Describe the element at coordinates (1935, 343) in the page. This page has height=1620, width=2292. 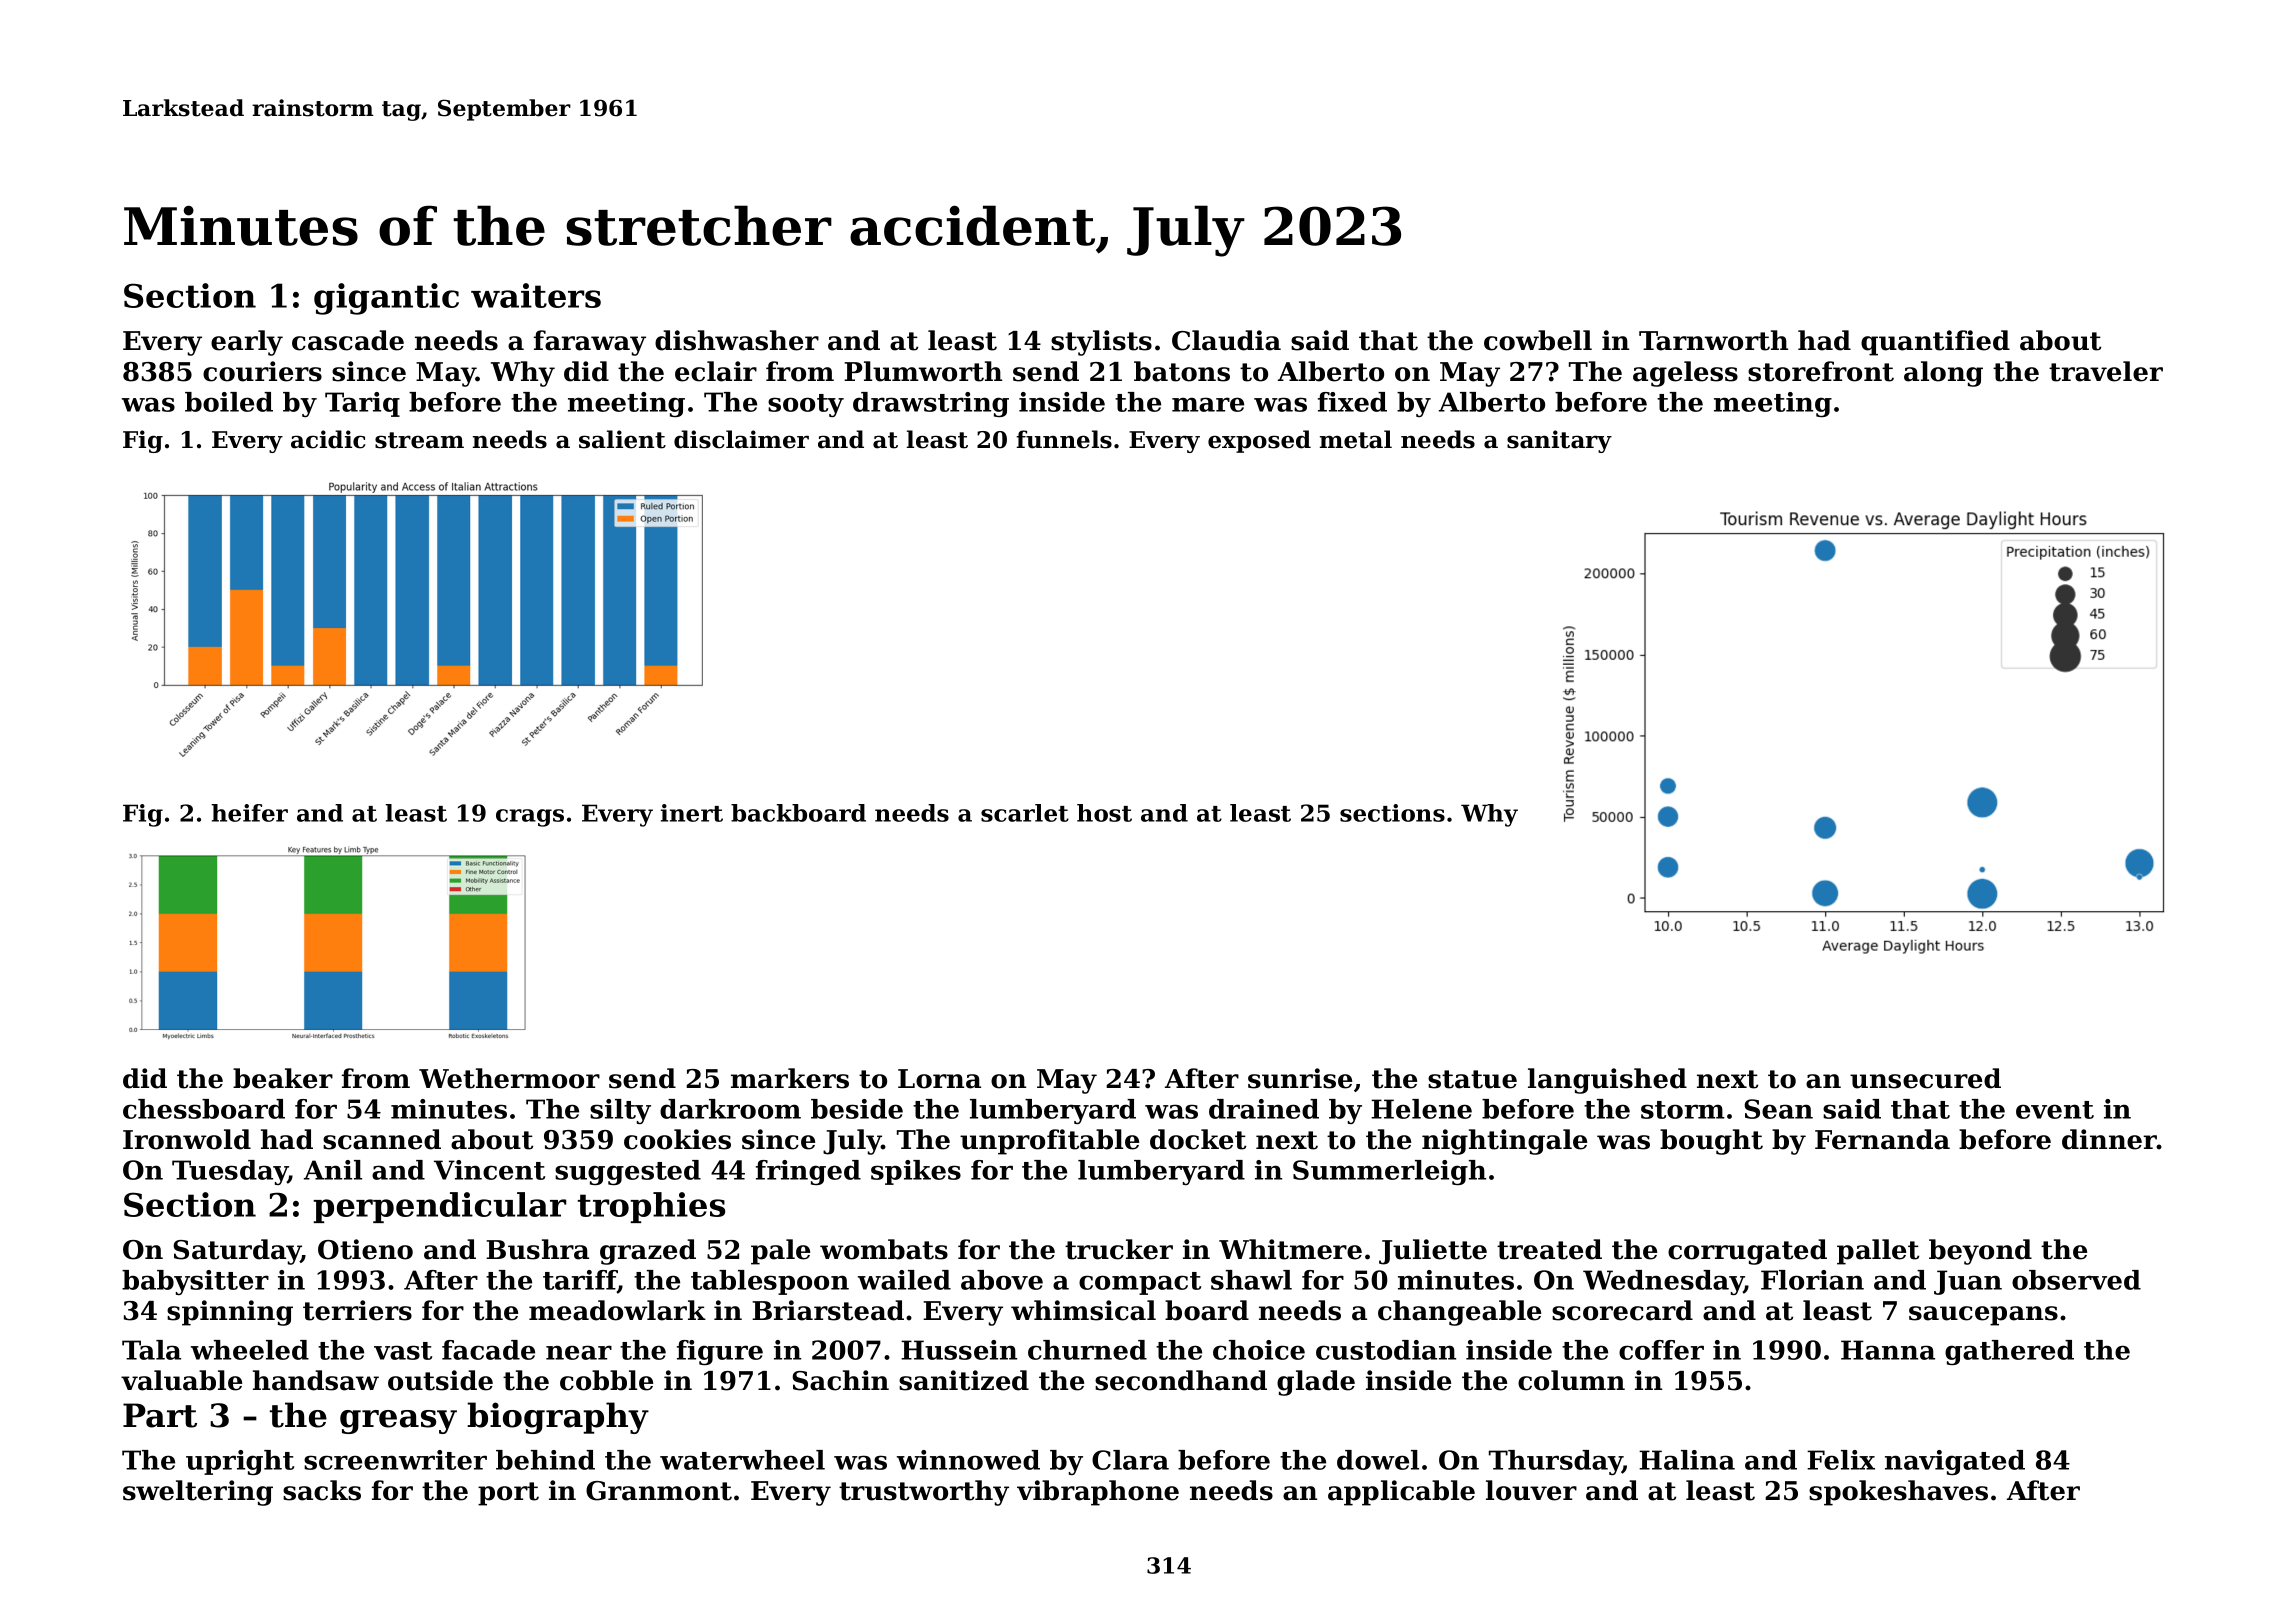
I see `quantified` at that location.
